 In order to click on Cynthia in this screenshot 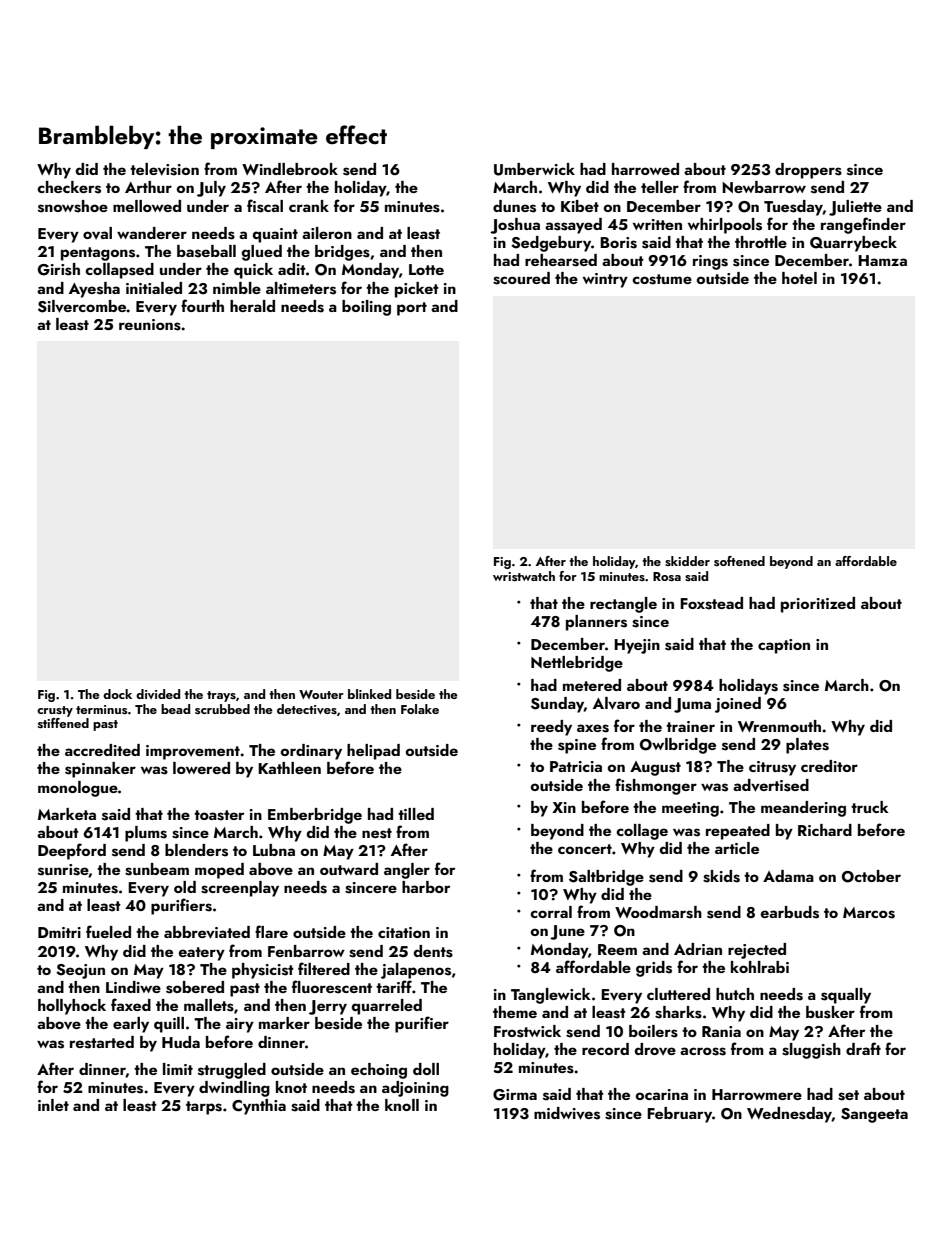, I will do `click(259, 1107)`.
